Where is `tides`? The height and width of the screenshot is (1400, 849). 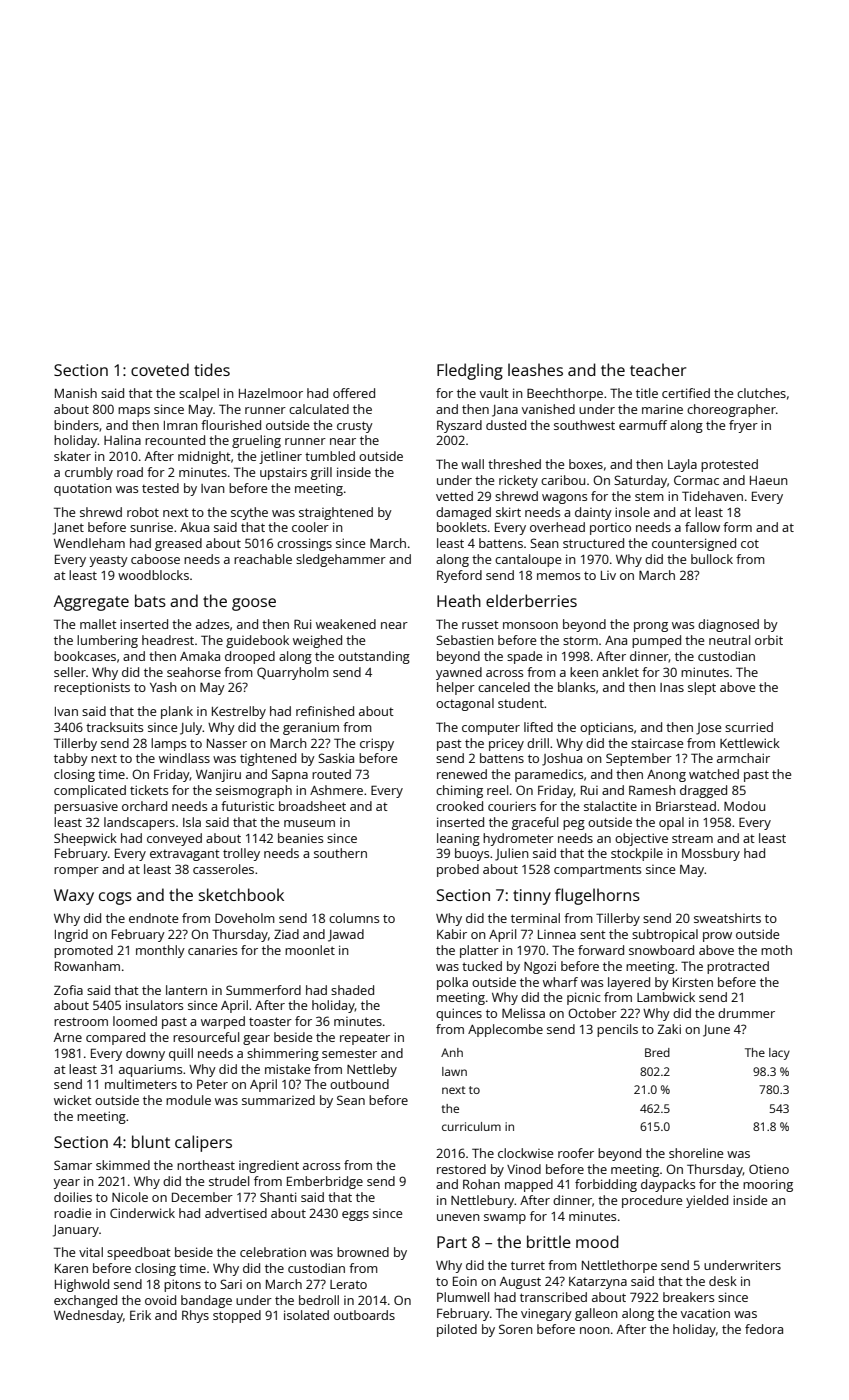 tides is located at coordinates (212, 369).
